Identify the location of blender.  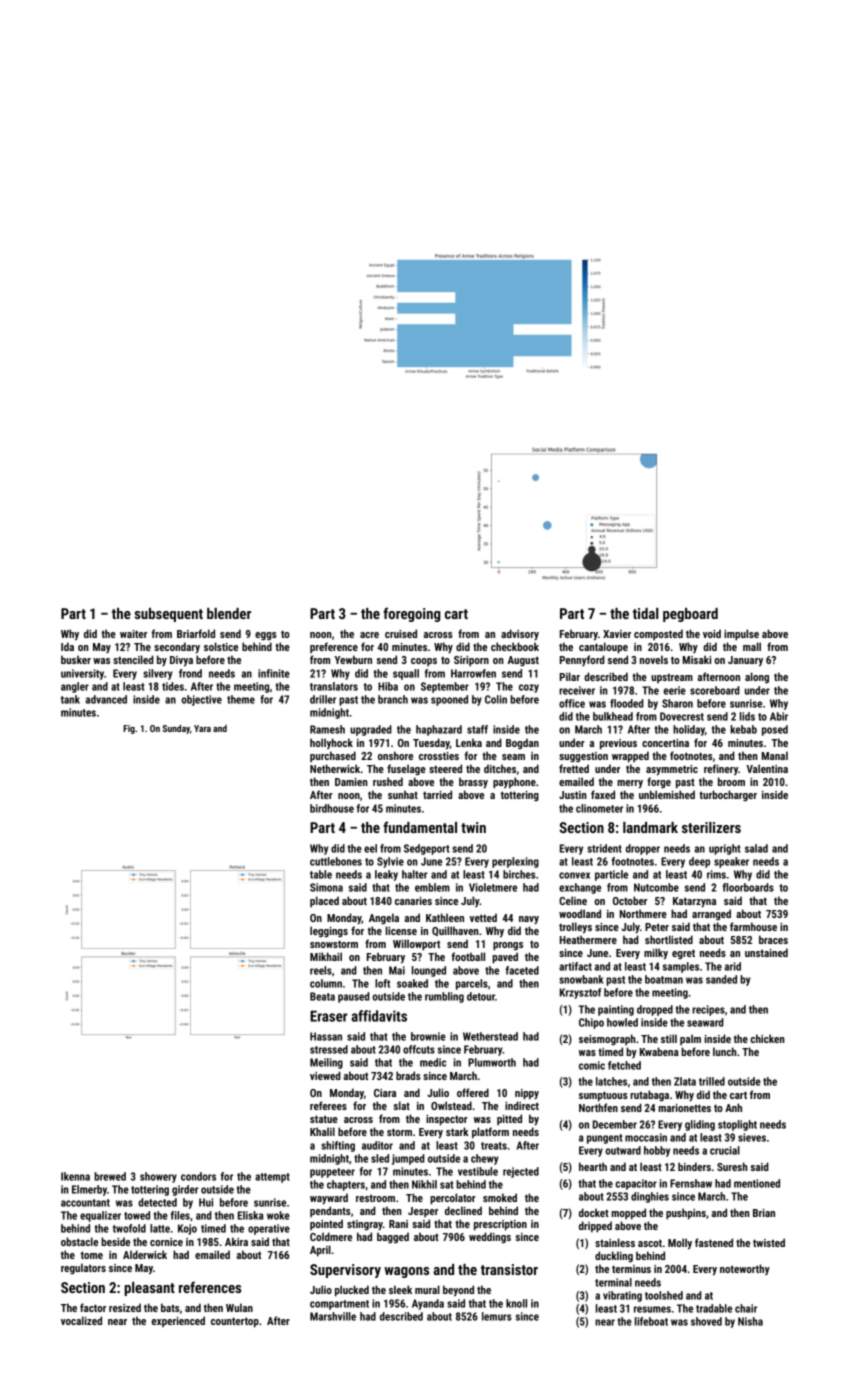
(229, 613).
